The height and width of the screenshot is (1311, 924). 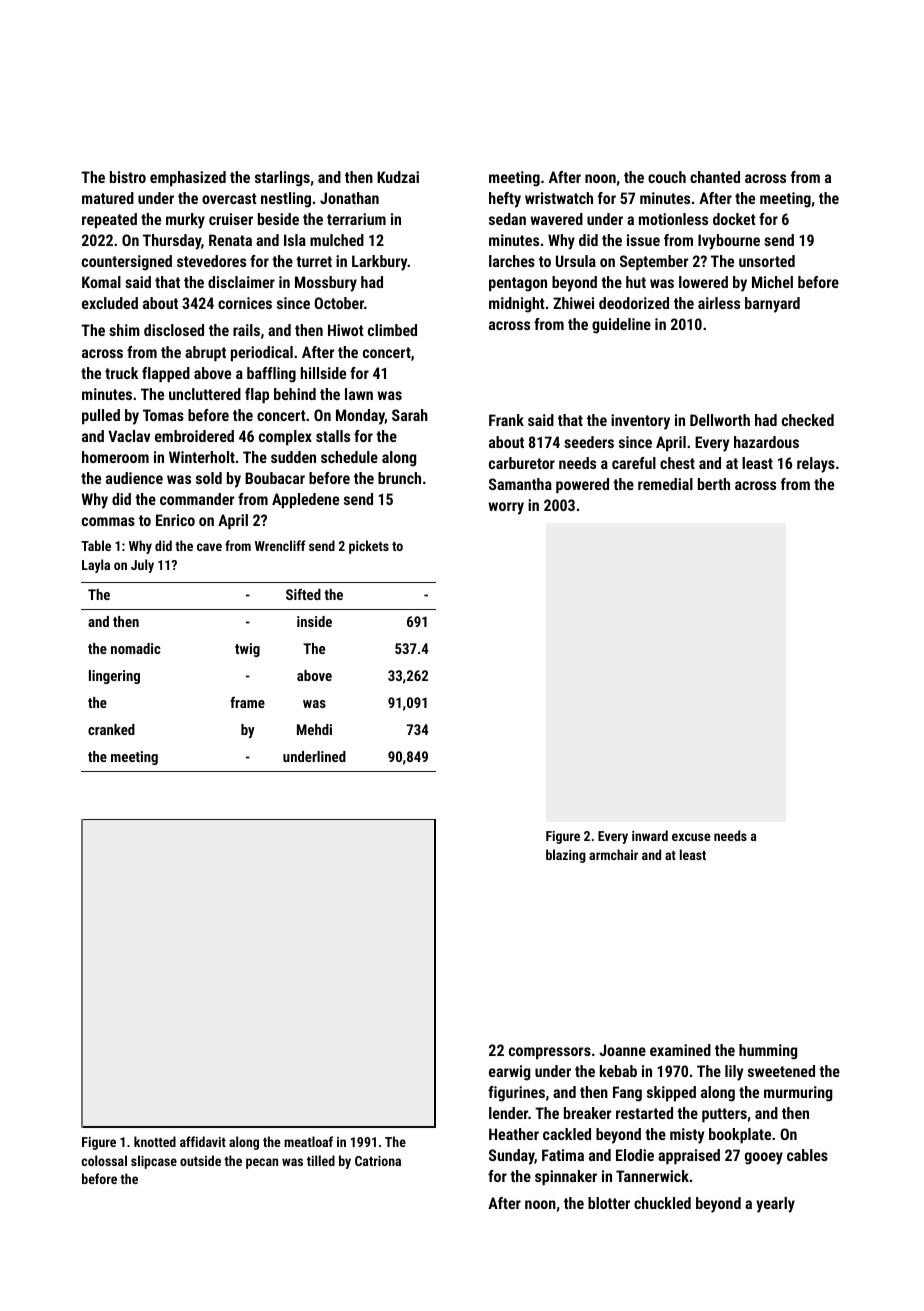 What do you see at coordinates (247, 702) in the screenshot?
I see `frame` at bounding box center [247, 702].
